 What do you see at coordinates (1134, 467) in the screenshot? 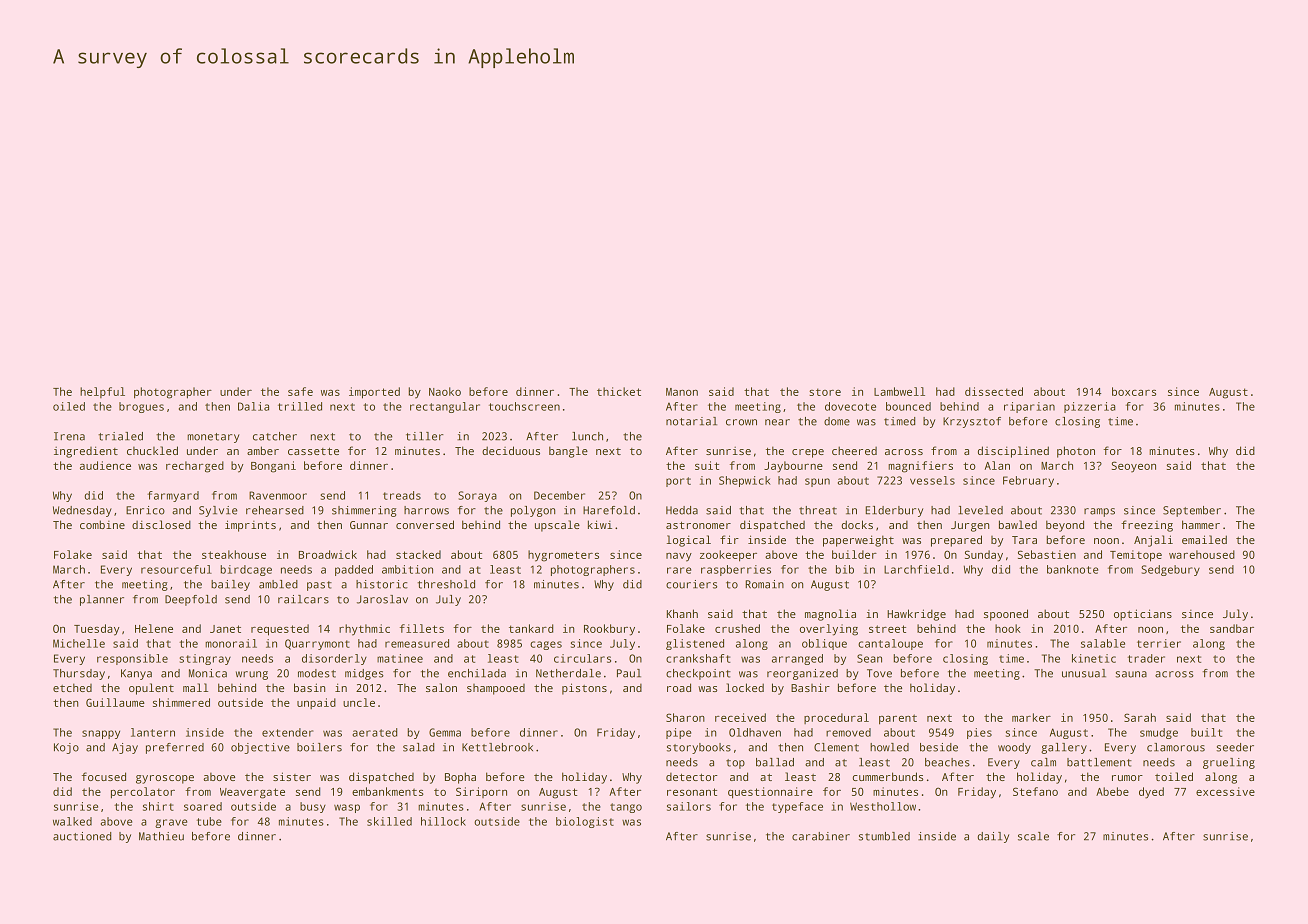
I see `Seoyeon` at bounding box center [1134, 467].
